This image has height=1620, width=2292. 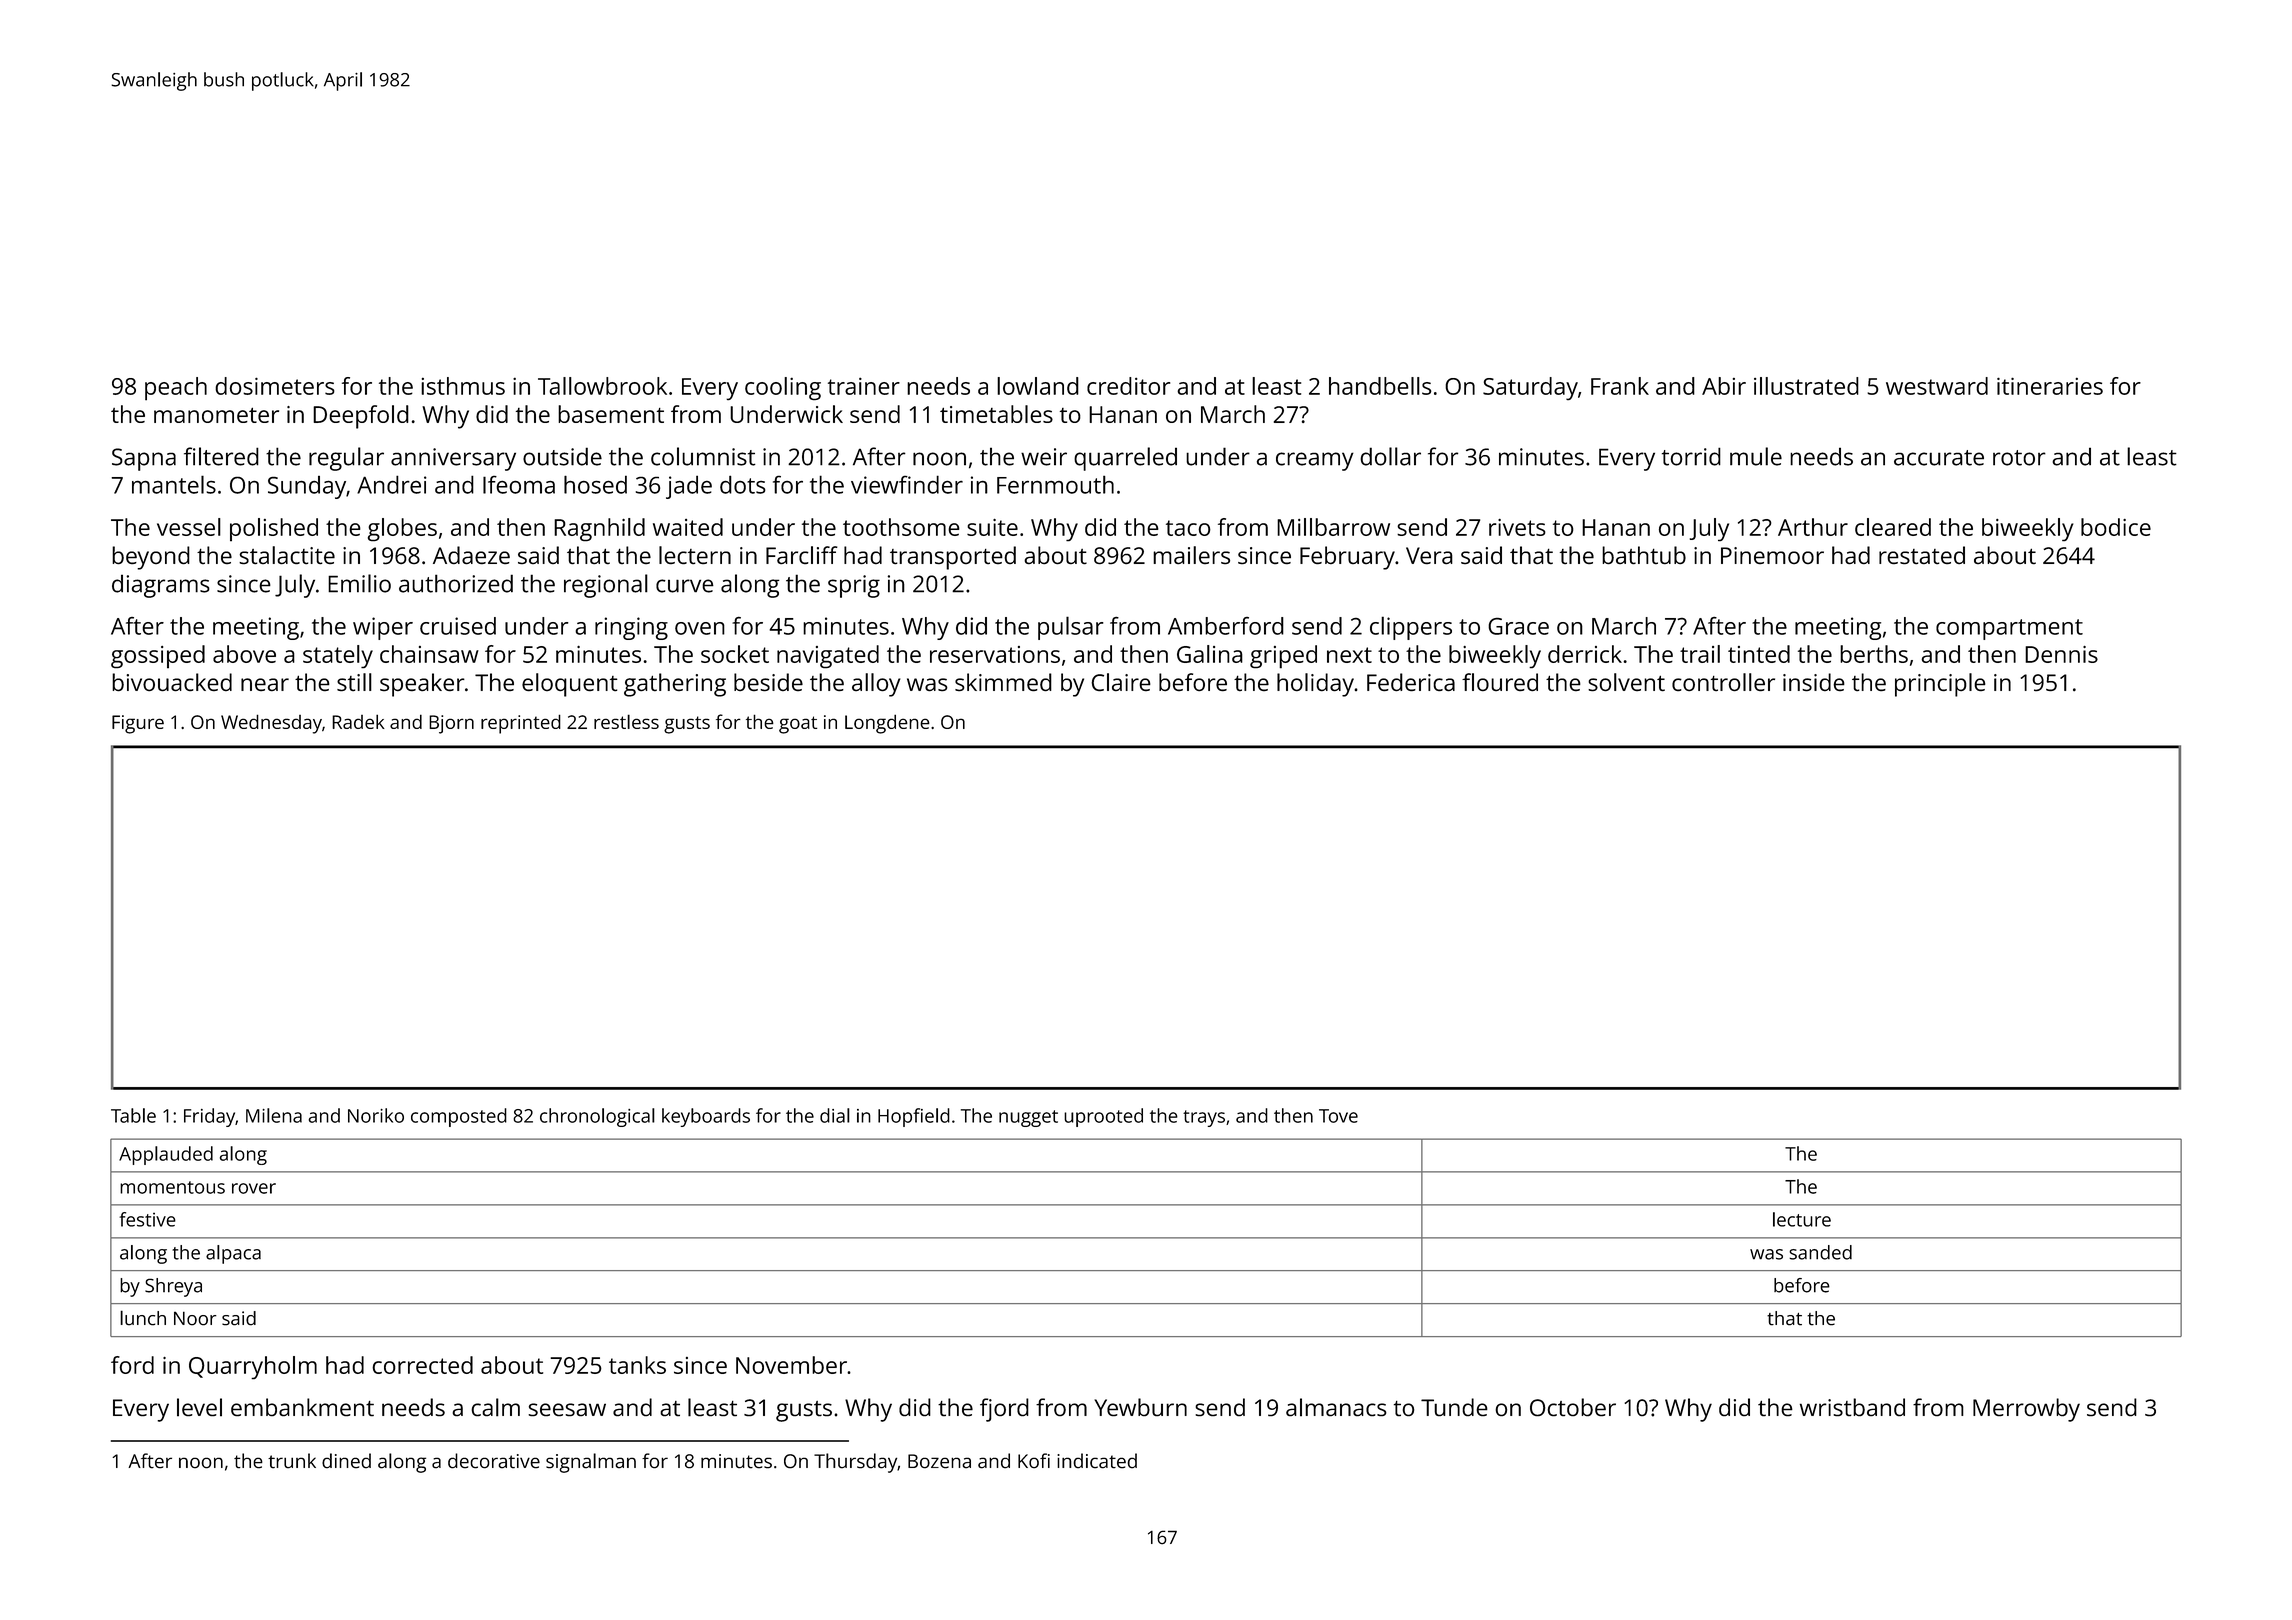 What do you see at coordinates (338, 656) in the image?
I see `stately` at bounding box center [338, 656].
